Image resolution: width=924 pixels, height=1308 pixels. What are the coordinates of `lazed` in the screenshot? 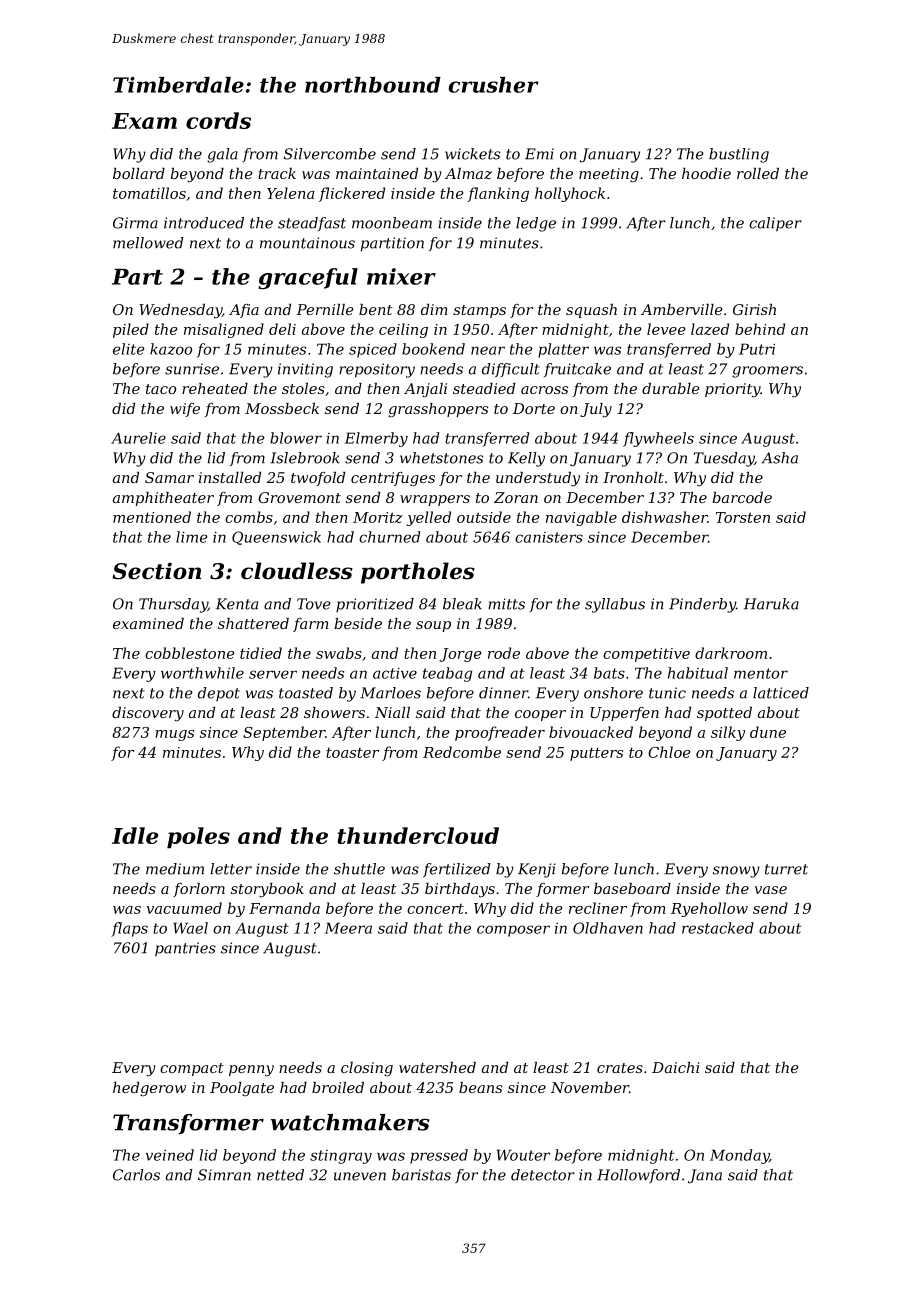 It's located at (710, 329).
